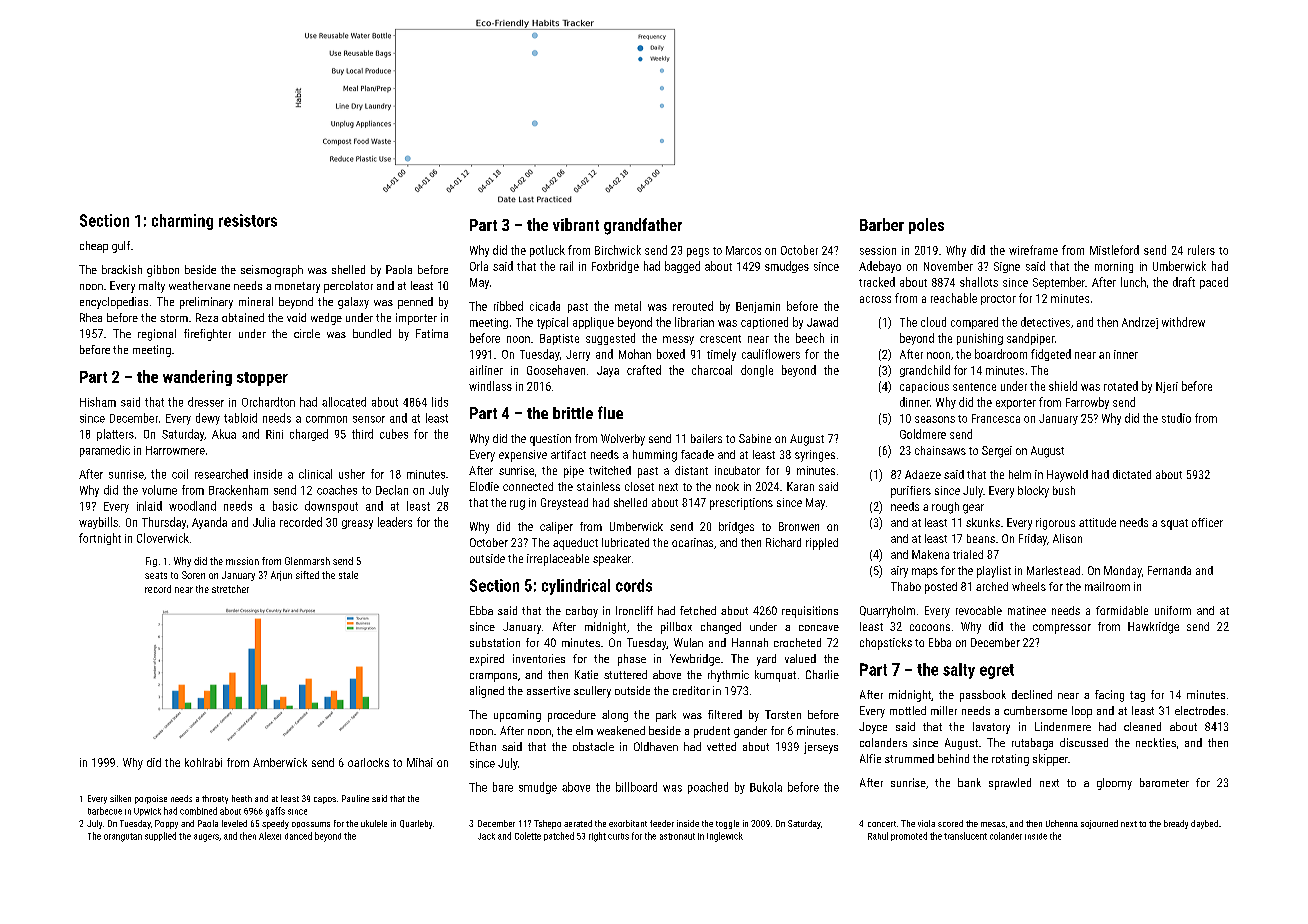  Describe the element at coordinates (487, 692) in the page. I see `aligned` at that location.
